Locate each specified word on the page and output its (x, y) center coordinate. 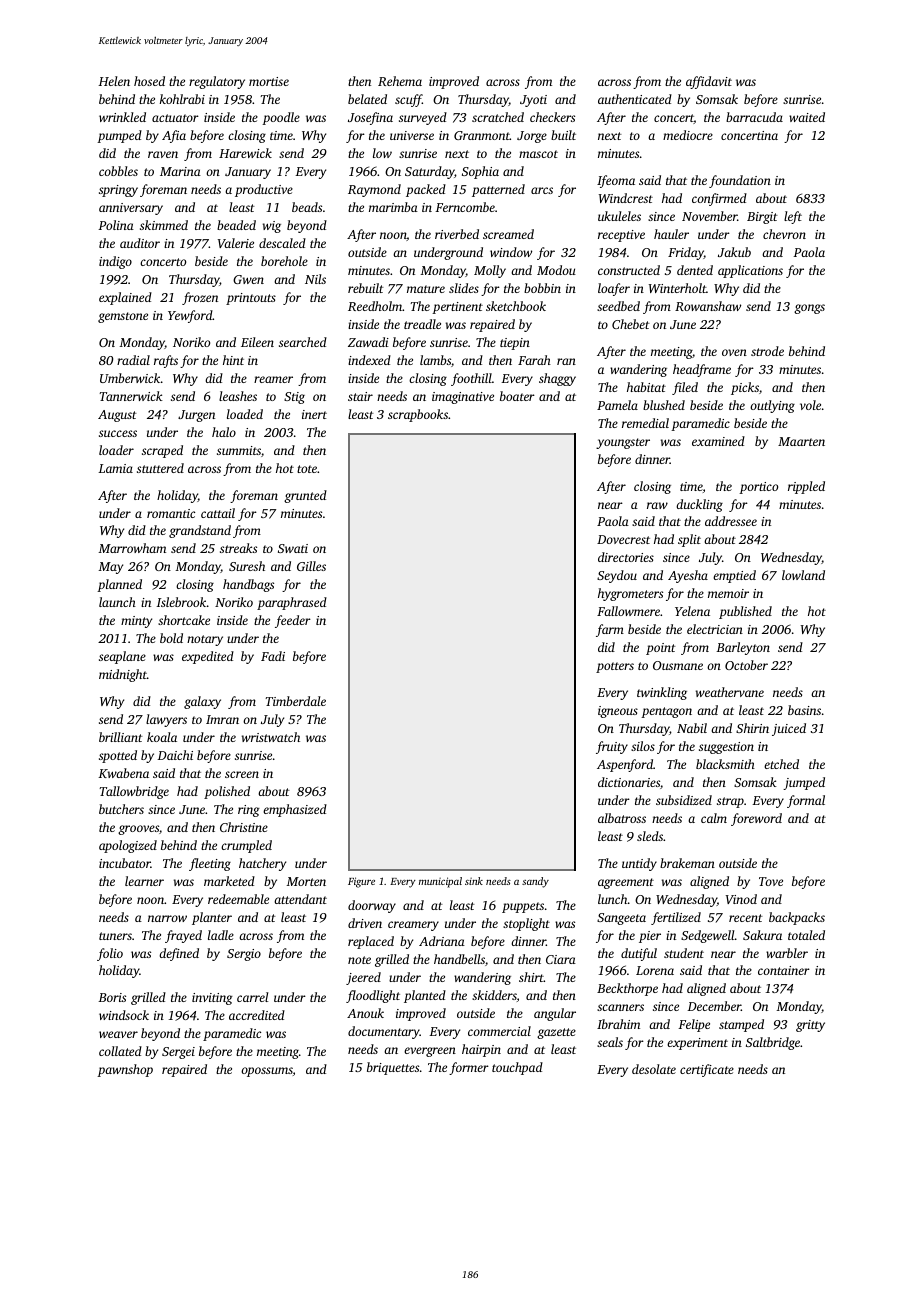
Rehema (400, 81)
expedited (208, 657)
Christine (244, 827)
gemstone (123, 317)
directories (626, 557)
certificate (707, 1070)
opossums (267, 1072)
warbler (787, 953)
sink (474, 881)
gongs (809, 309)
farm (610, 630)
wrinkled (122, 117)
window (511, 252)
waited (807, 117)
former (469, 1068)
